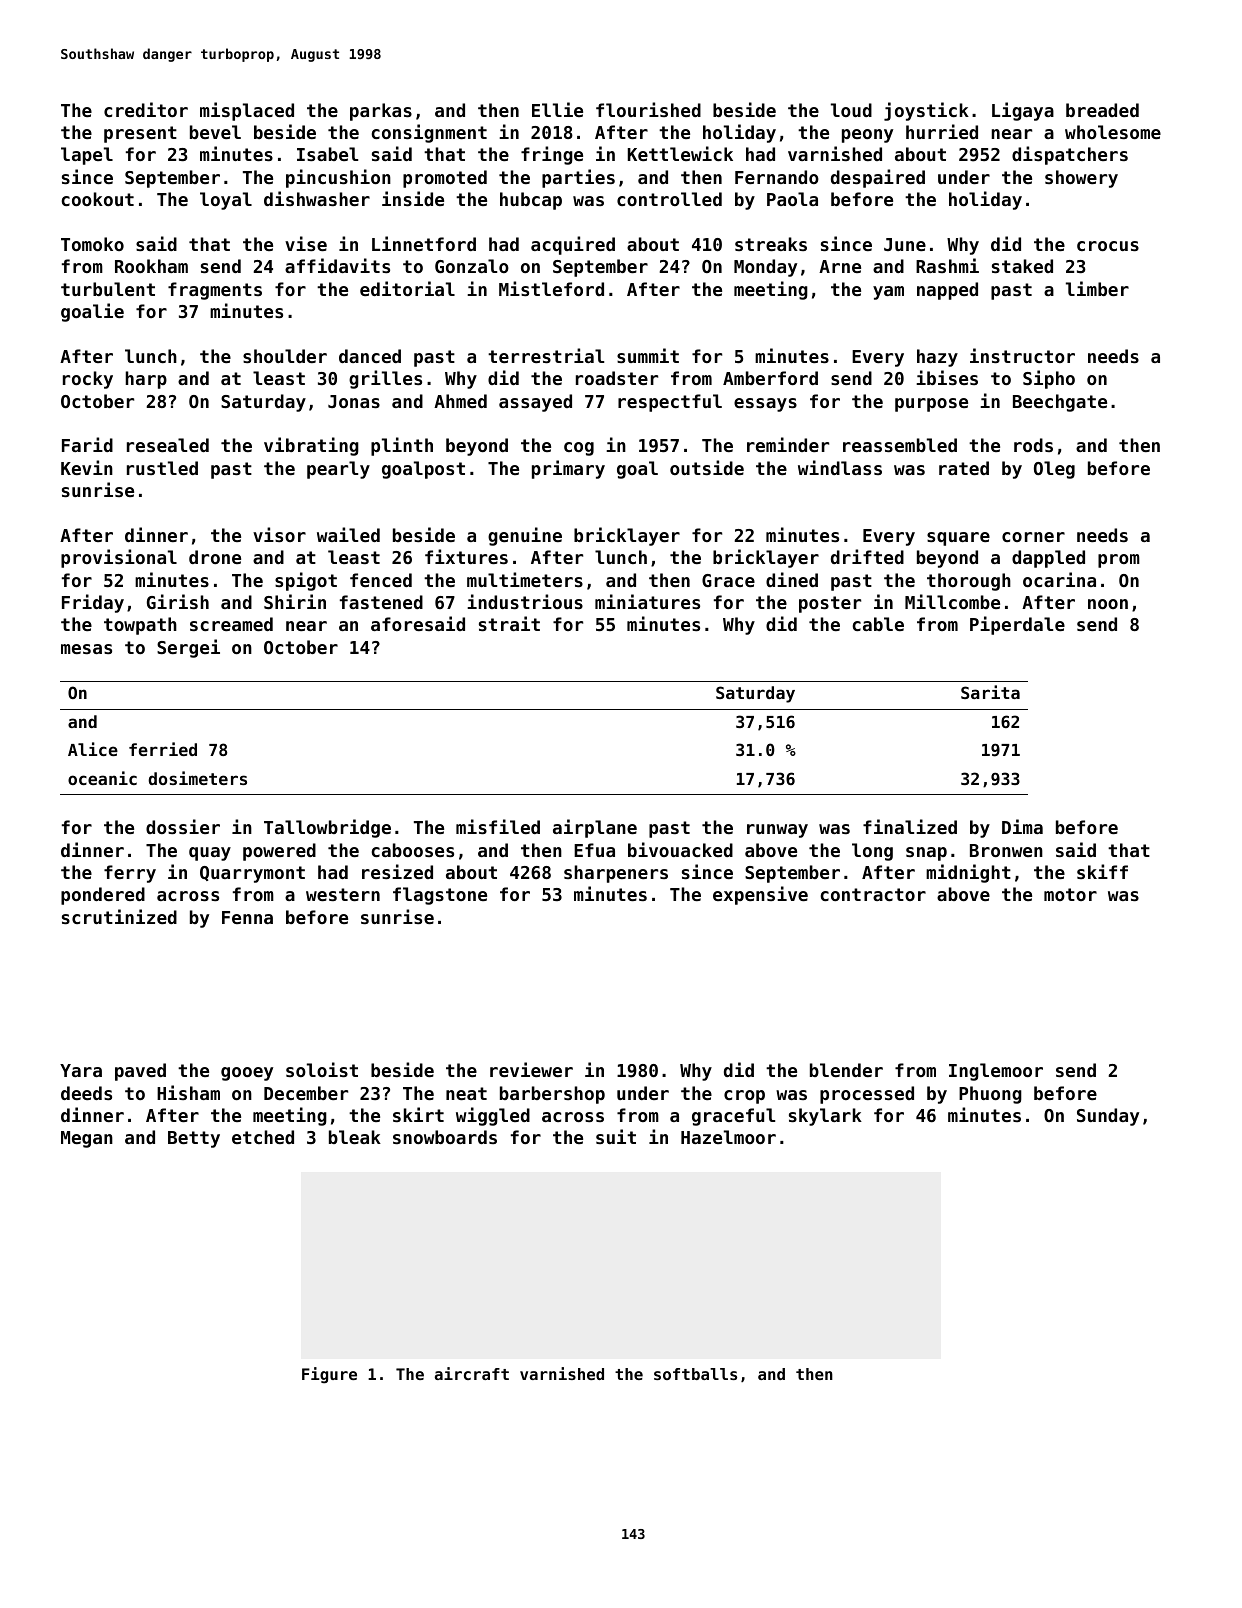  Describe the element at coordinates (329, 1375) in the screenshot. I see `Figure` at that location.
